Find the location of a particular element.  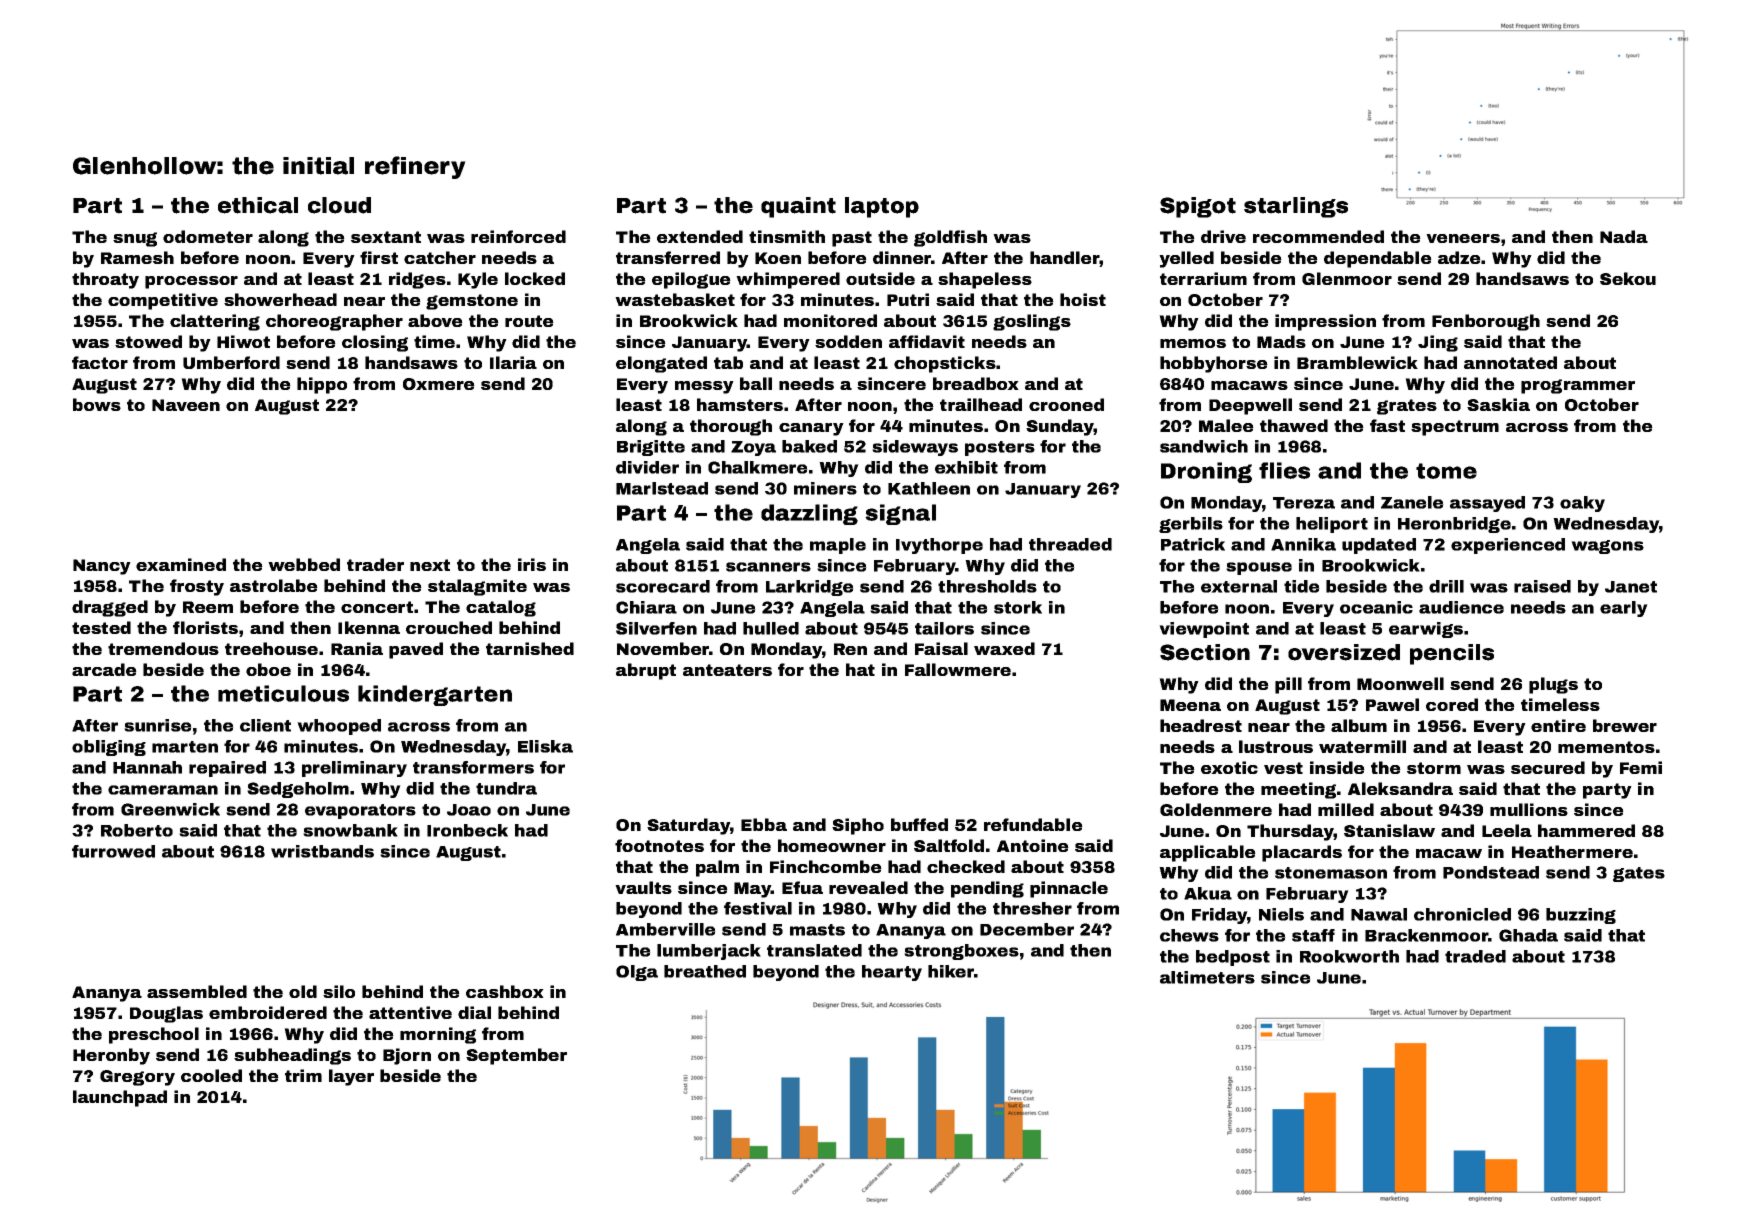

meticulous is located at coordinates (283, 693).
